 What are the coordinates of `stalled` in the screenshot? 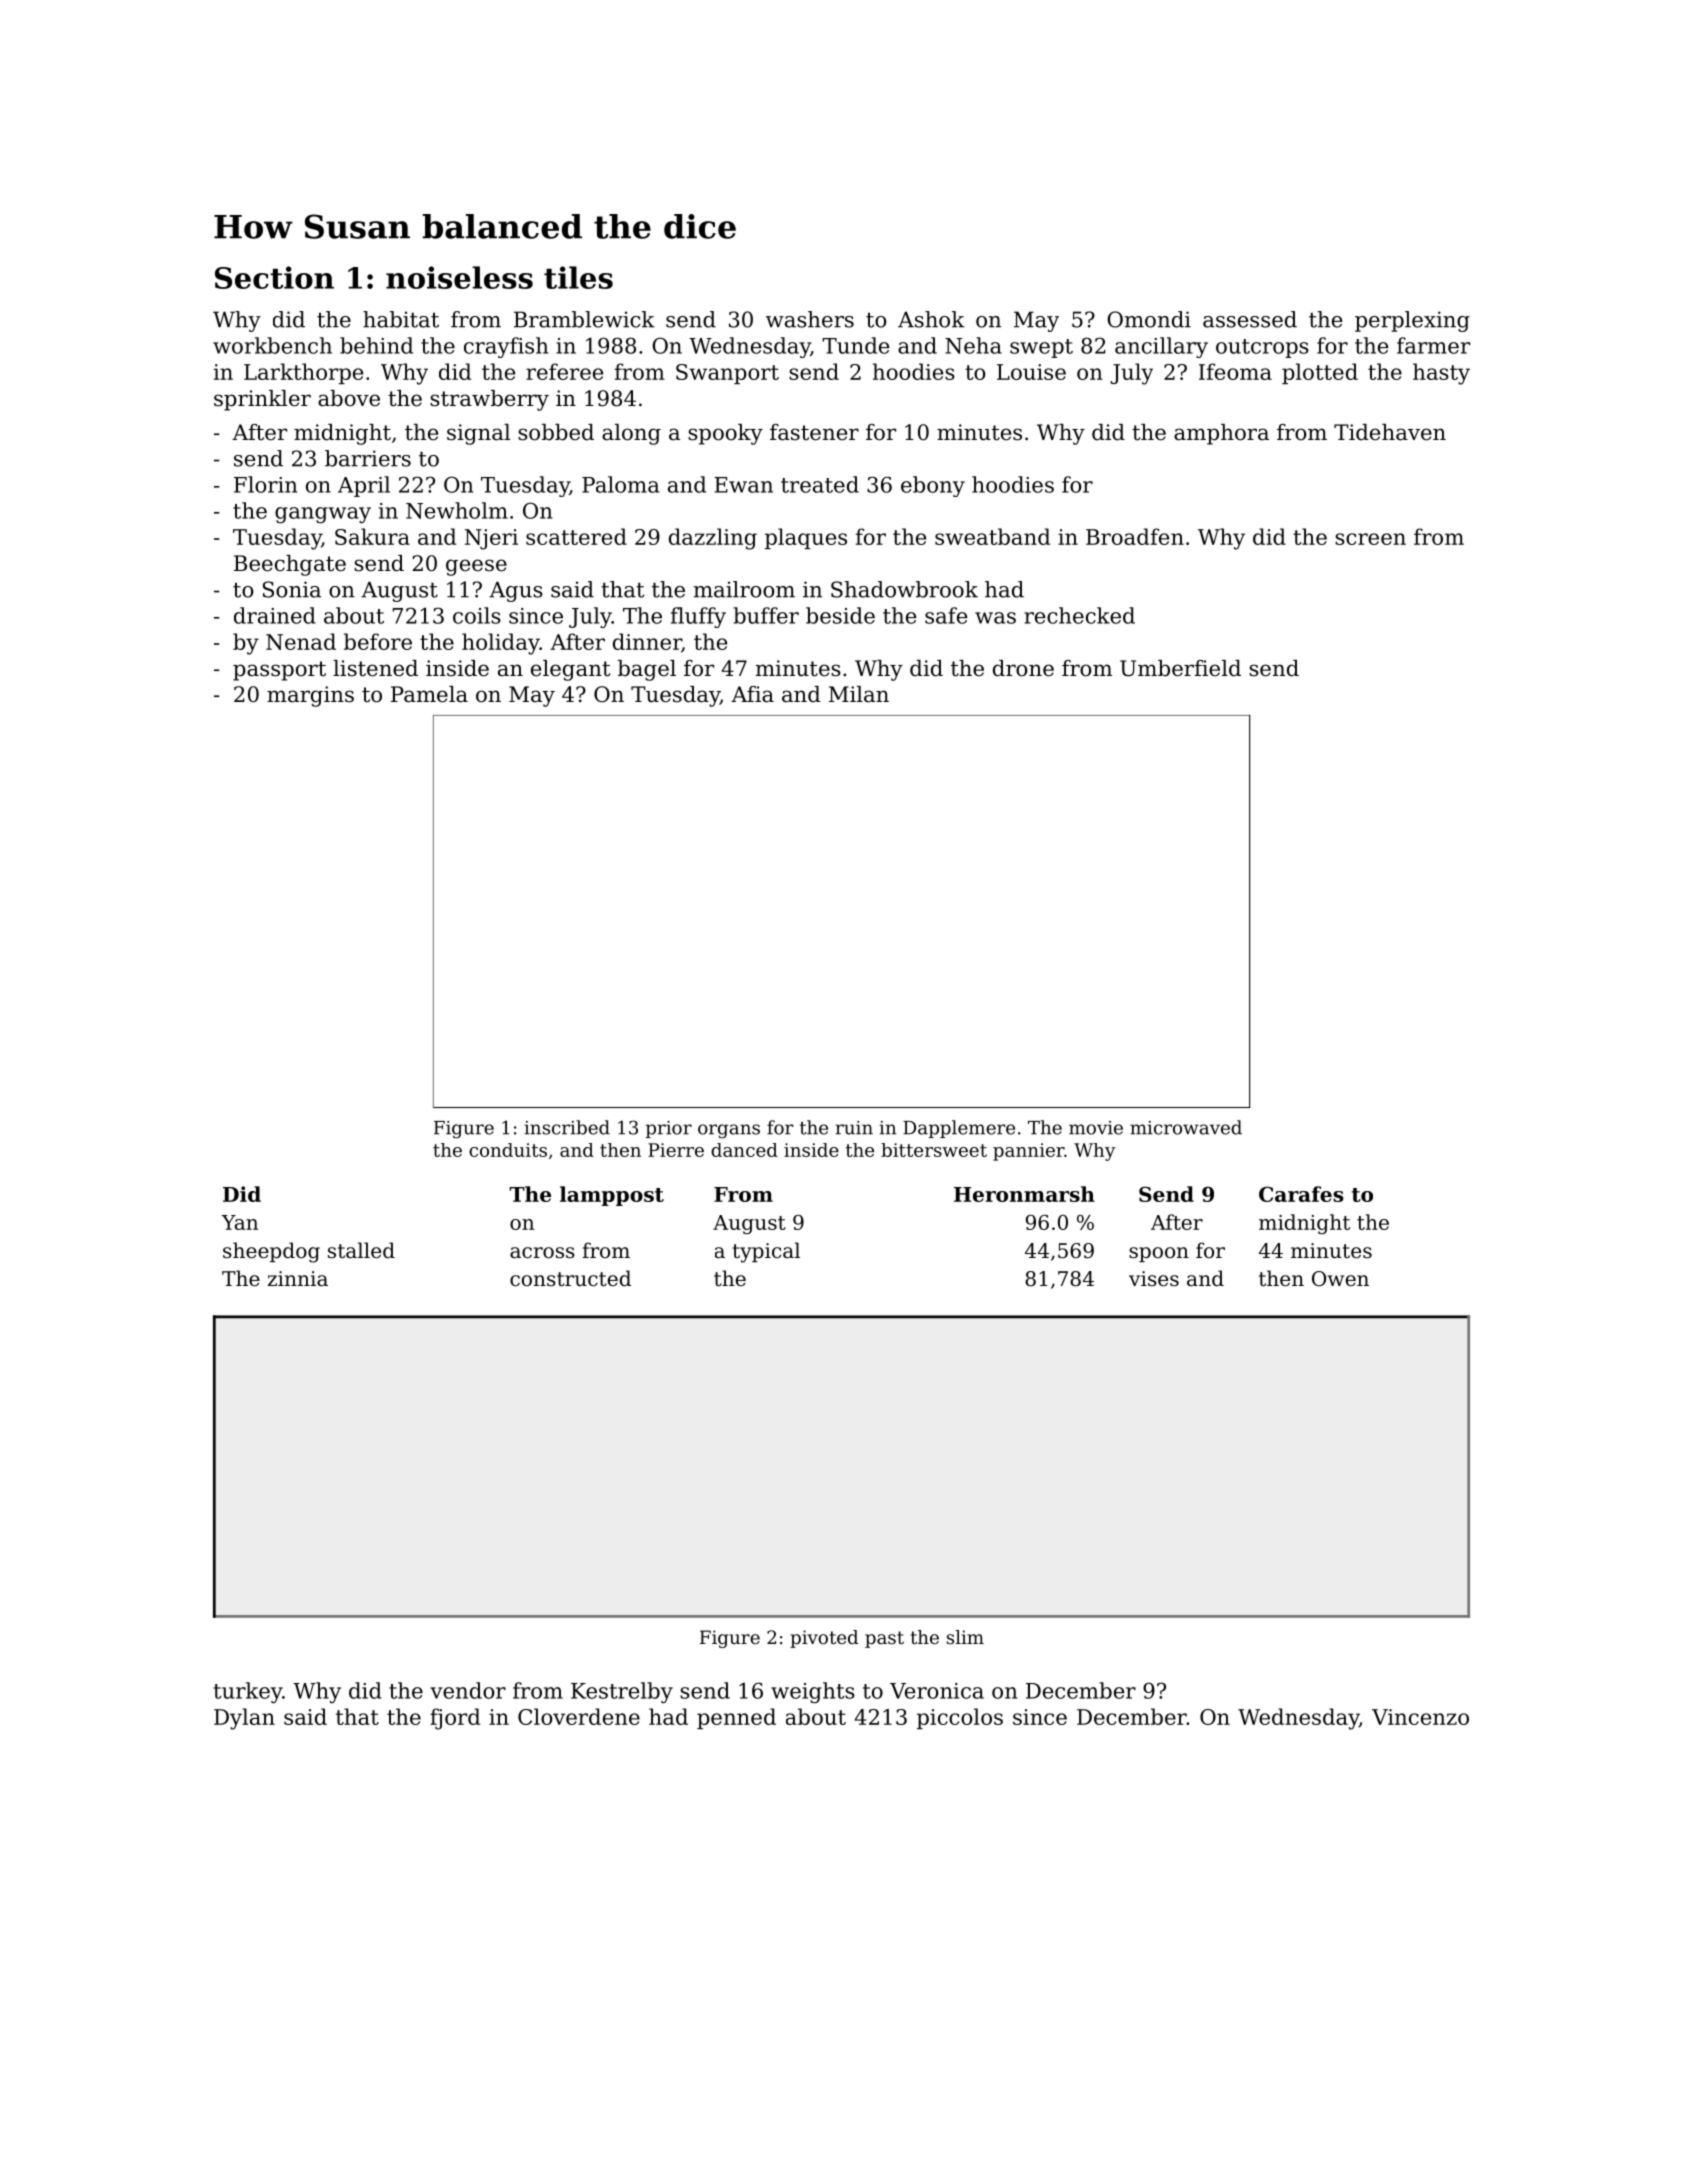 It's located at (361, 1250).
